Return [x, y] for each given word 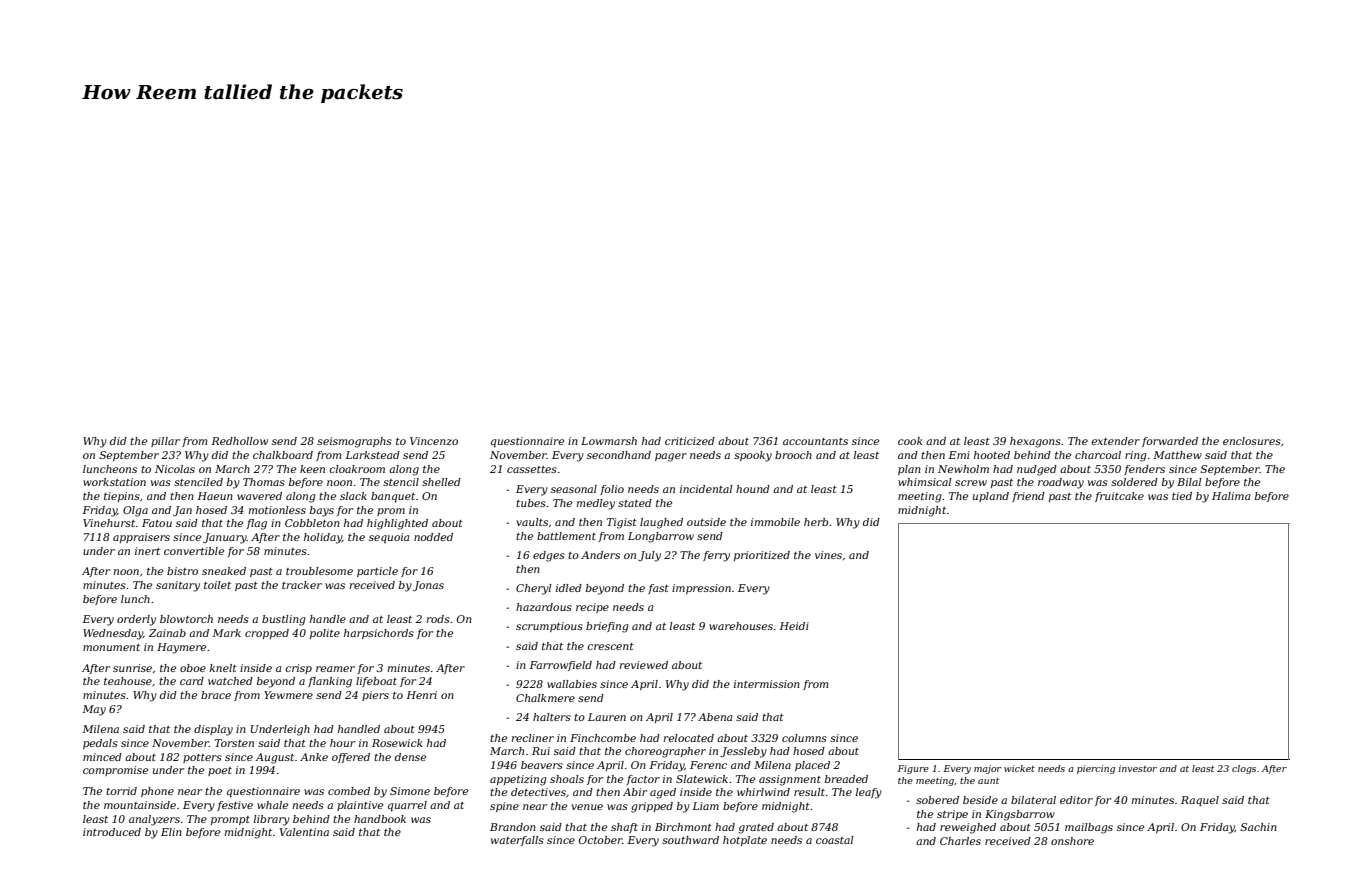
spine [504, 807]
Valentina [304, 832]
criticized [690, 441]
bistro [182, 571]
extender [1115, 441]
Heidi [794, 626]
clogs [1244, 769]
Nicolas [175, 469]
